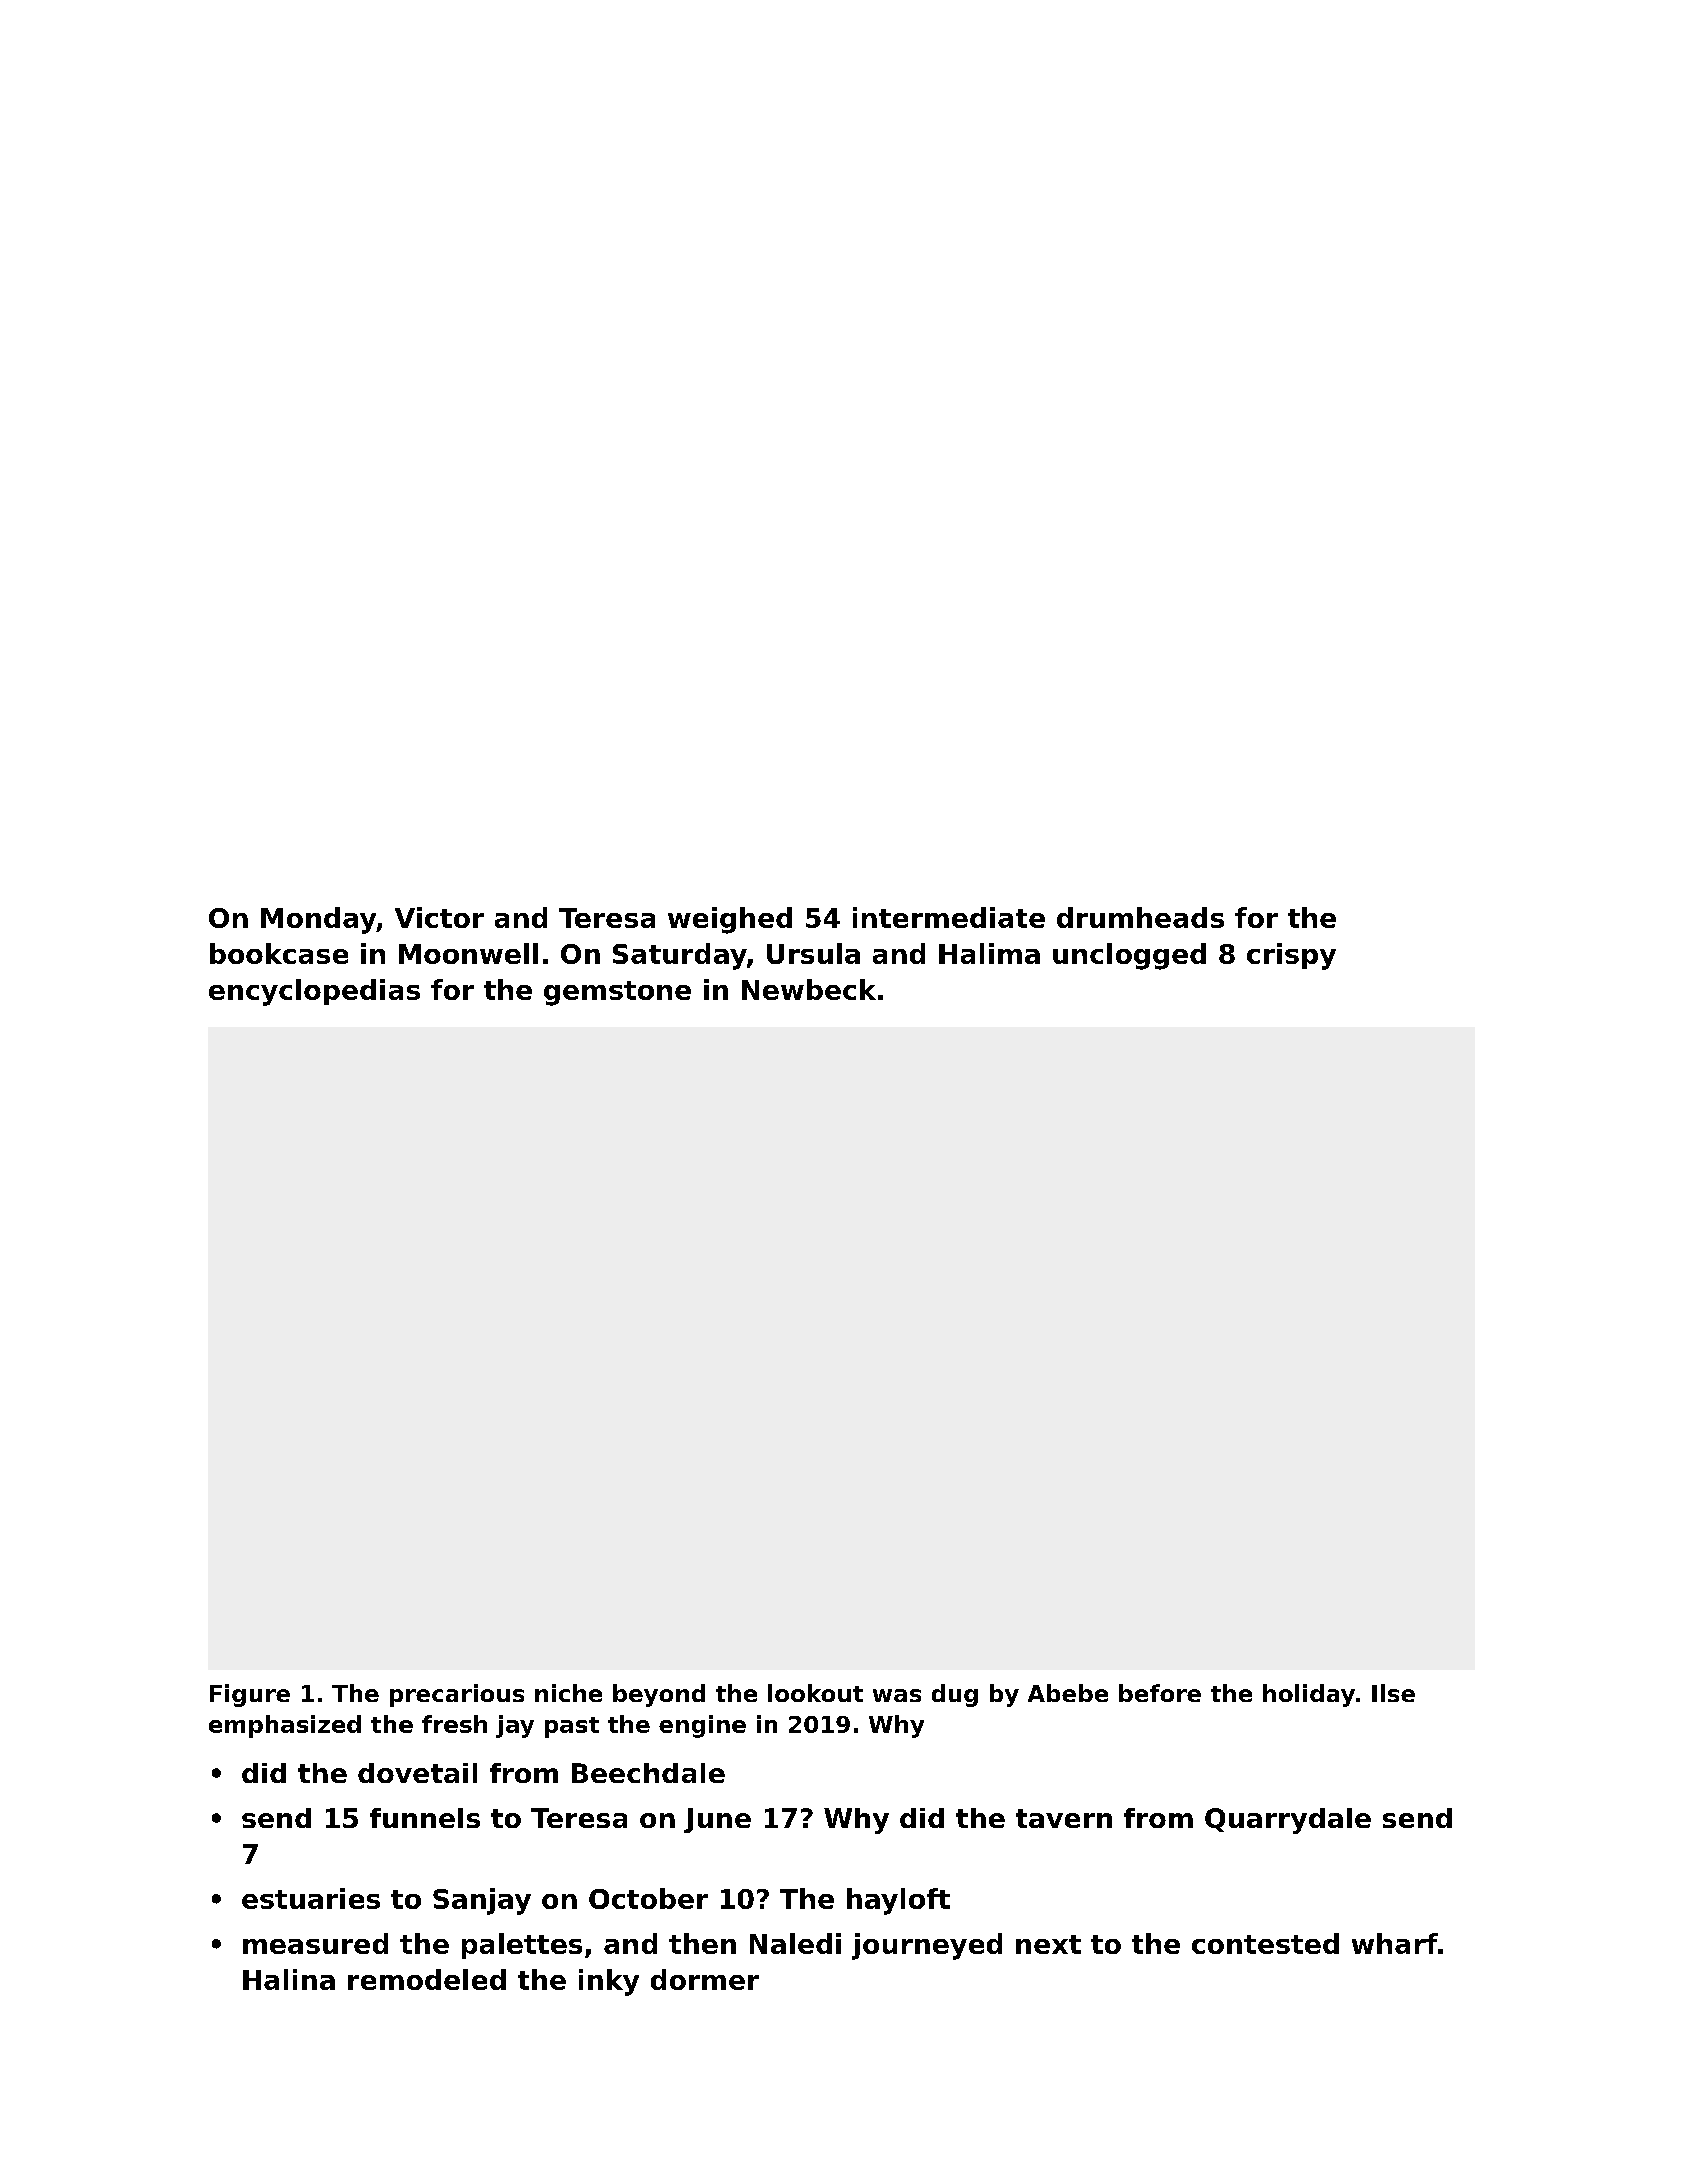 The width and height of the page is (1683, 2178). What do you see at coordinates (285, 1726) in the page?
I see `emphasized` at bounding box center [285, 1726].
